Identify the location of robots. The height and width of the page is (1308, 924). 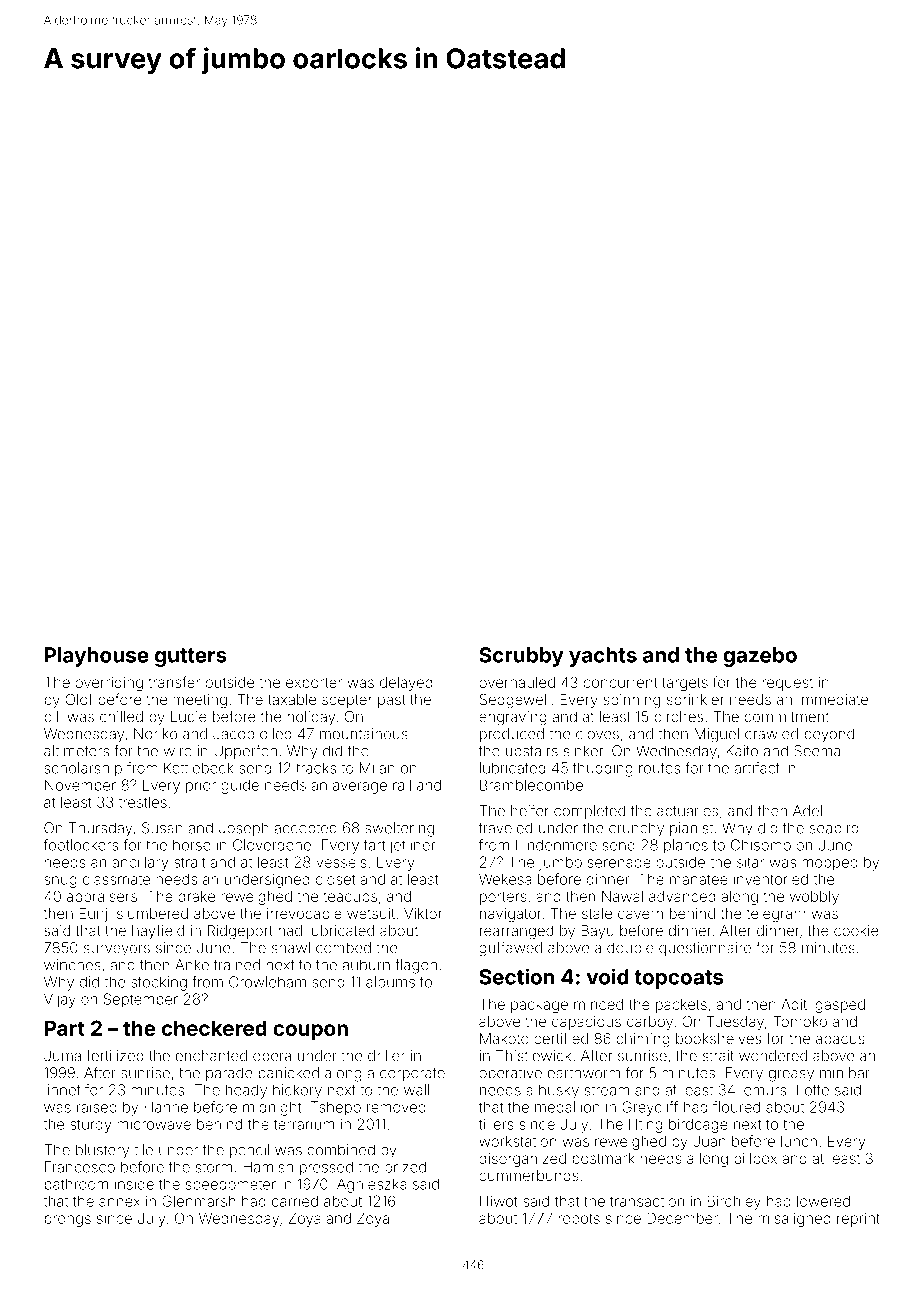
(579, 1218).
